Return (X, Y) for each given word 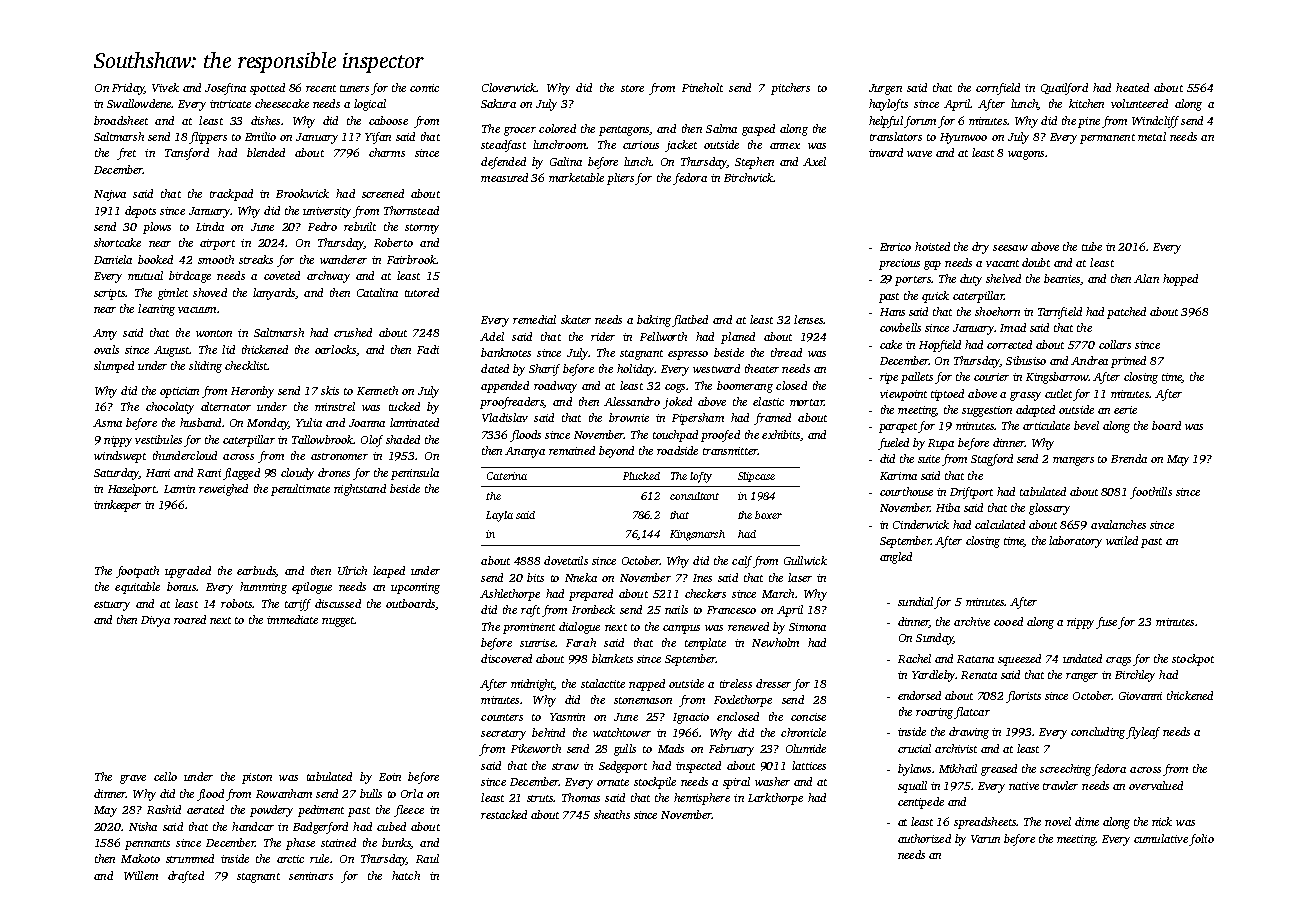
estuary (112, 606)
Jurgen (885, 89)
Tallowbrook (322, 439)
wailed (1122, 540)
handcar (253, 826)
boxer (768, 515)
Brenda (1129, 458)
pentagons (624, 131)
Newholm (775, 642)
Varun (985, 839)
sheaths (612, 814)
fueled (893, 444)
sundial (915, 601)
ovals (106, 349)
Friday (128, 89)
